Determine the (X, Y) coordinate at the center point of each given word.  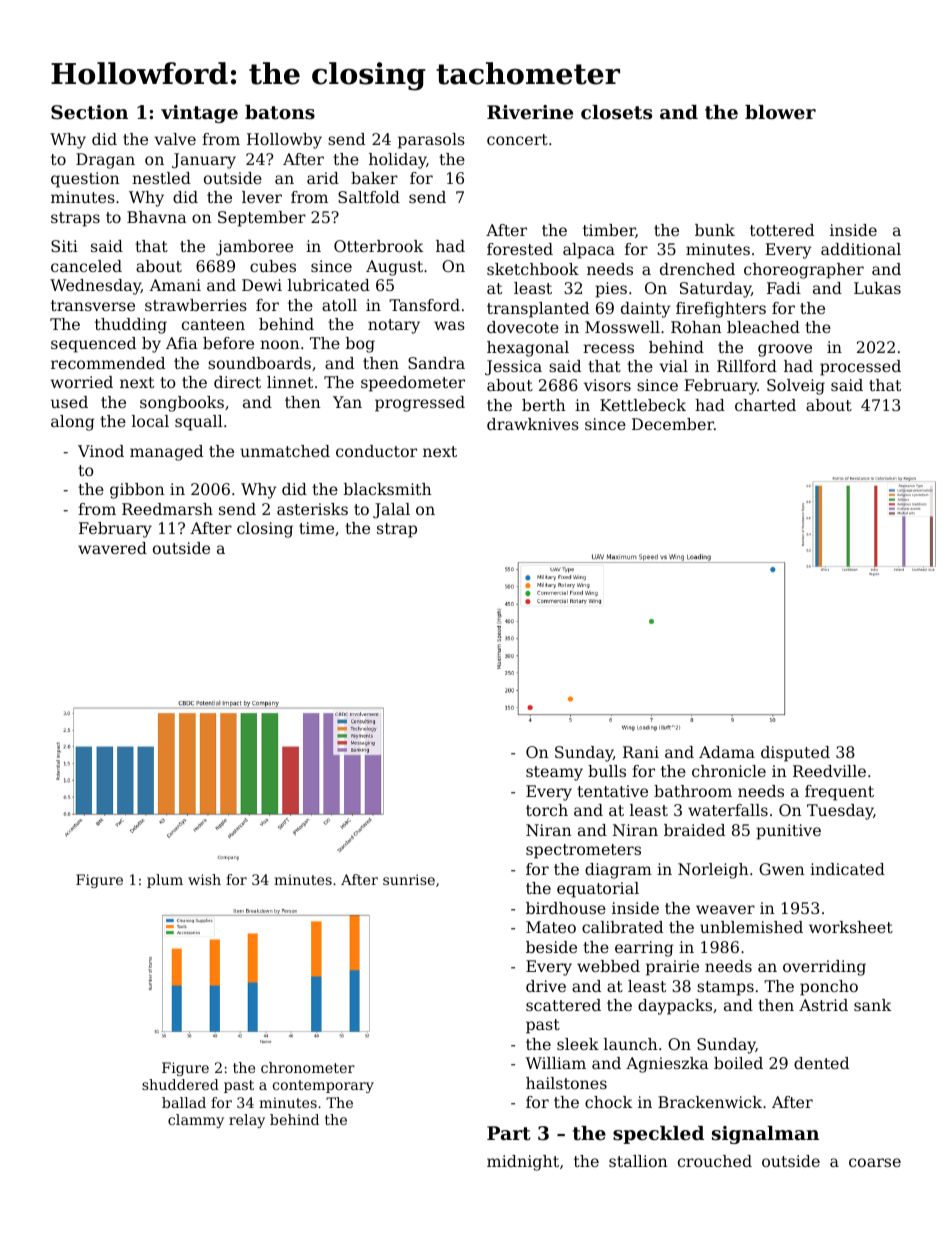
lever (262, 197)
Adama (727, 752)
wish (204, 879)
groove (785, 350)
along (73, 423)
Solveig (796, 387)
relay (247, 1121)
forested (520, 249)
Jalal (391, 511)
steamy (554, 773)
